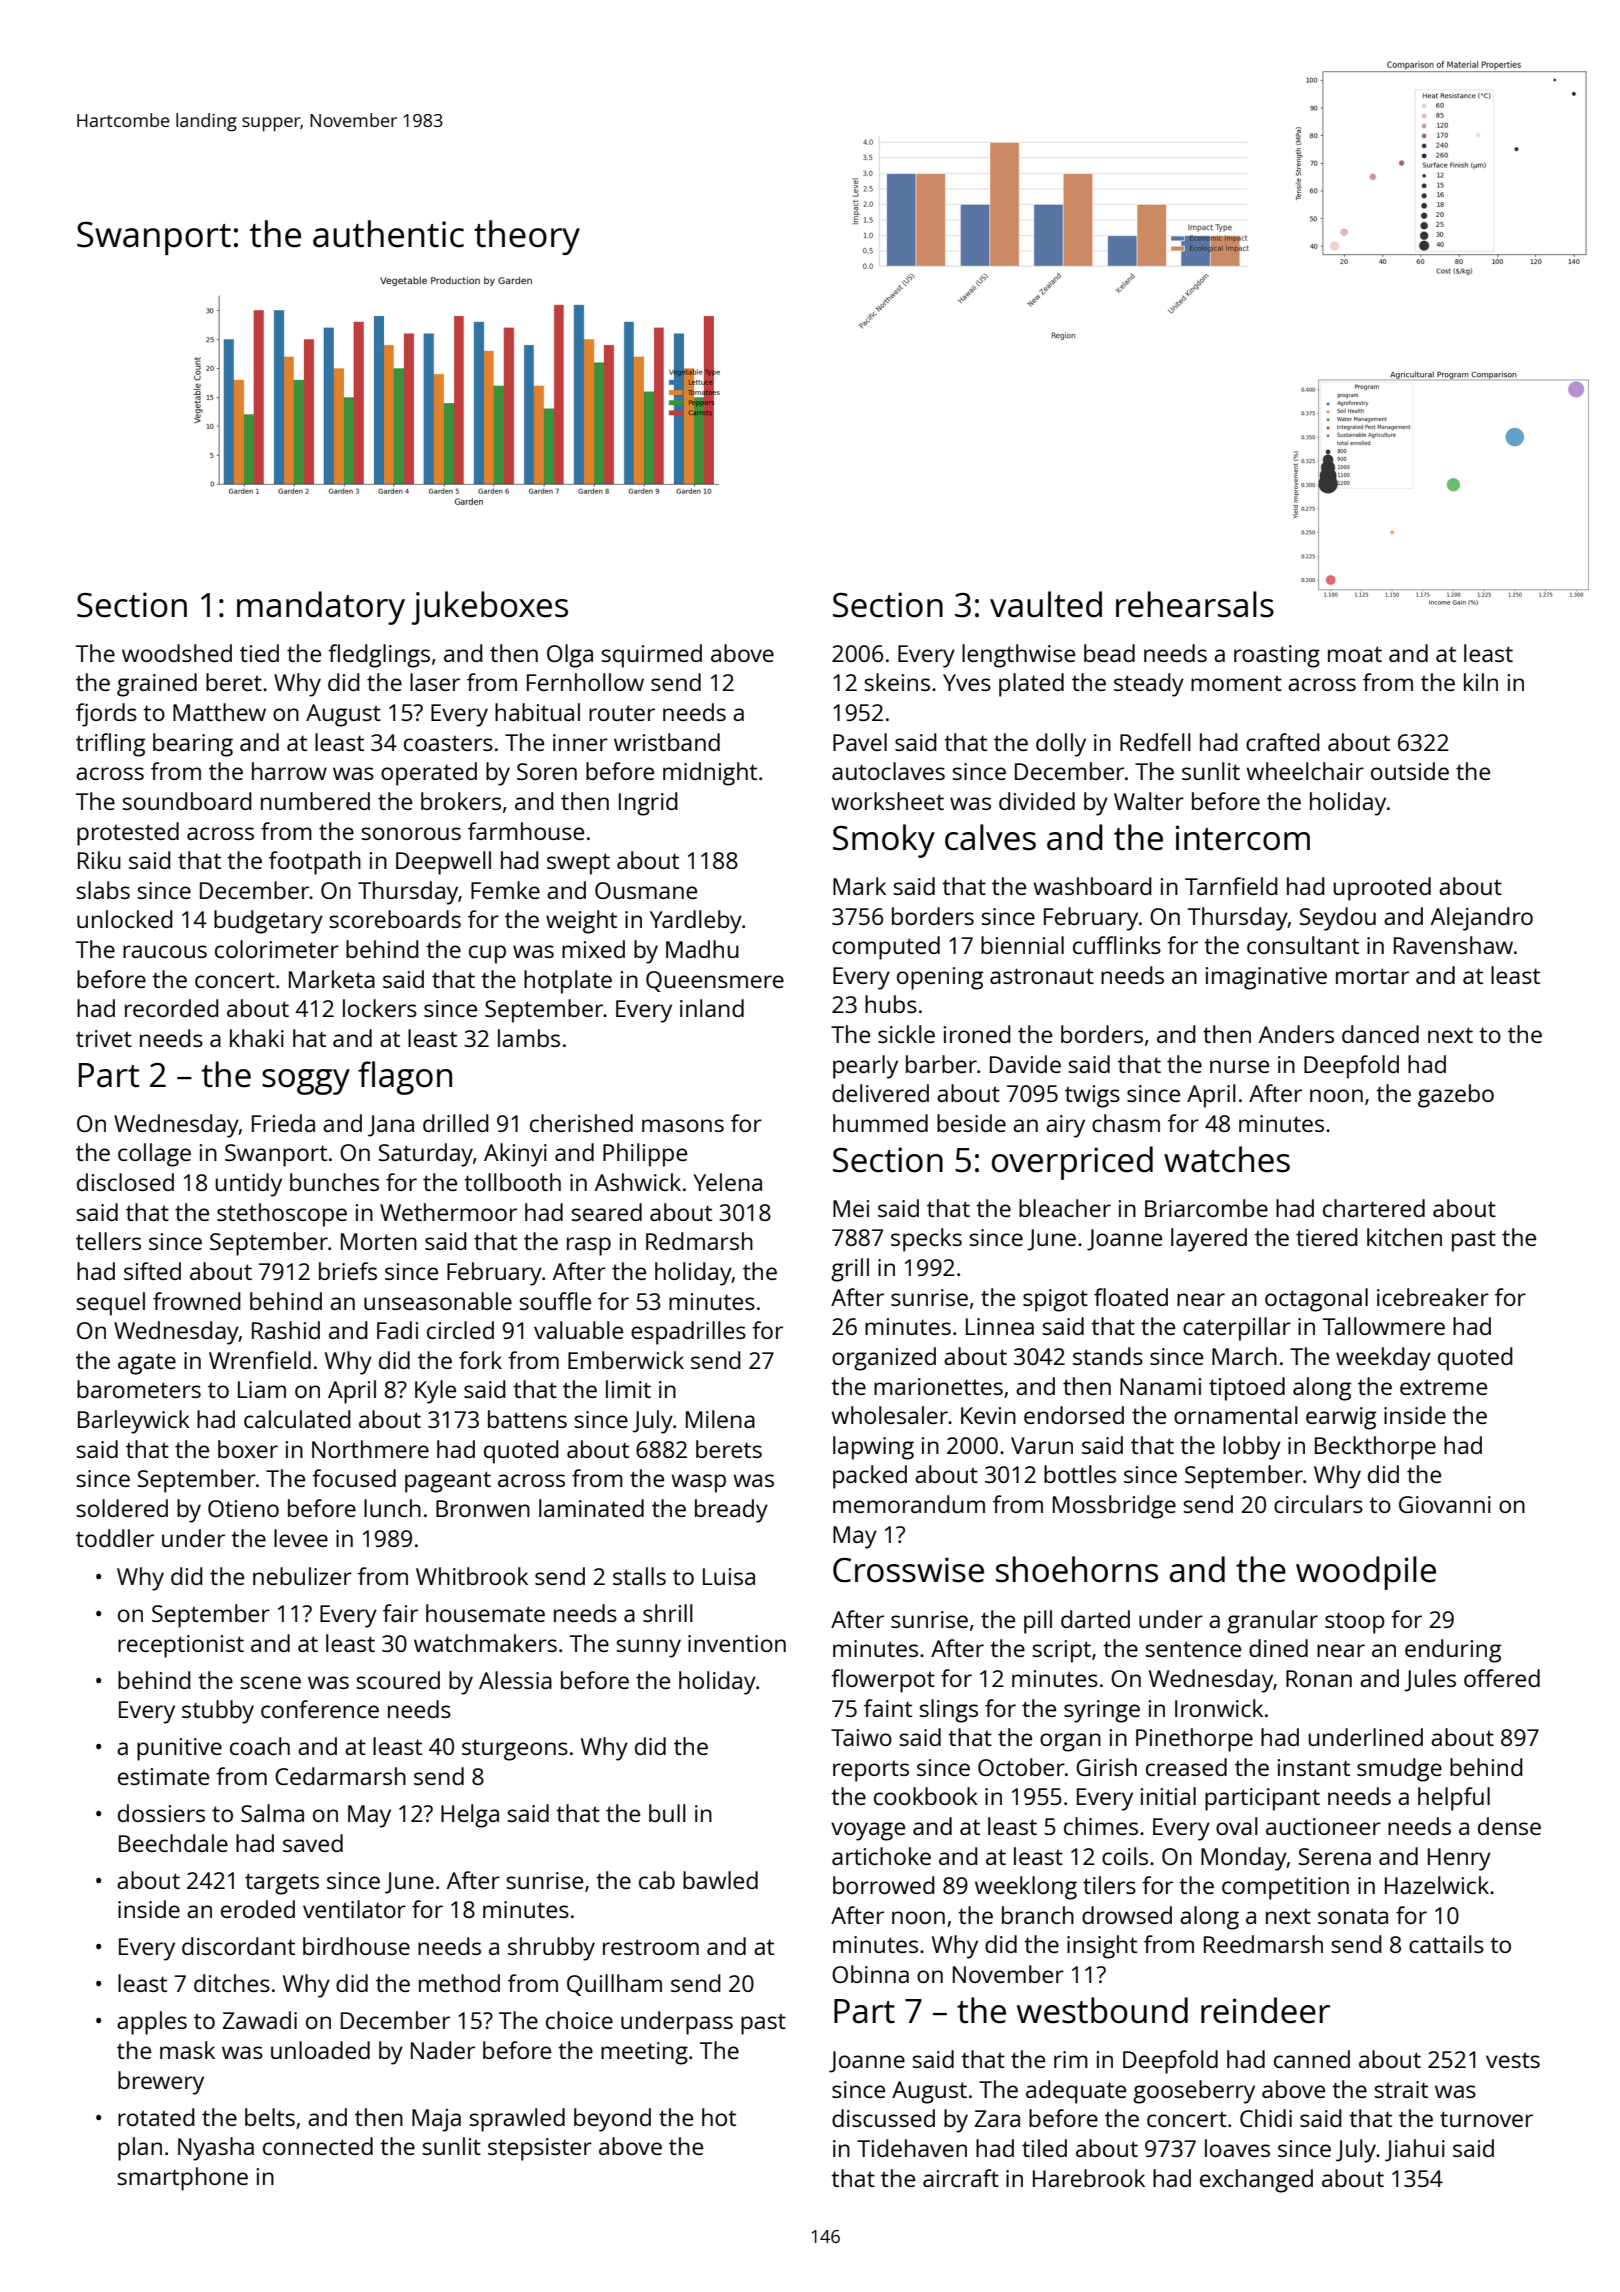  I want to click on connected, so click(318, 2146).
